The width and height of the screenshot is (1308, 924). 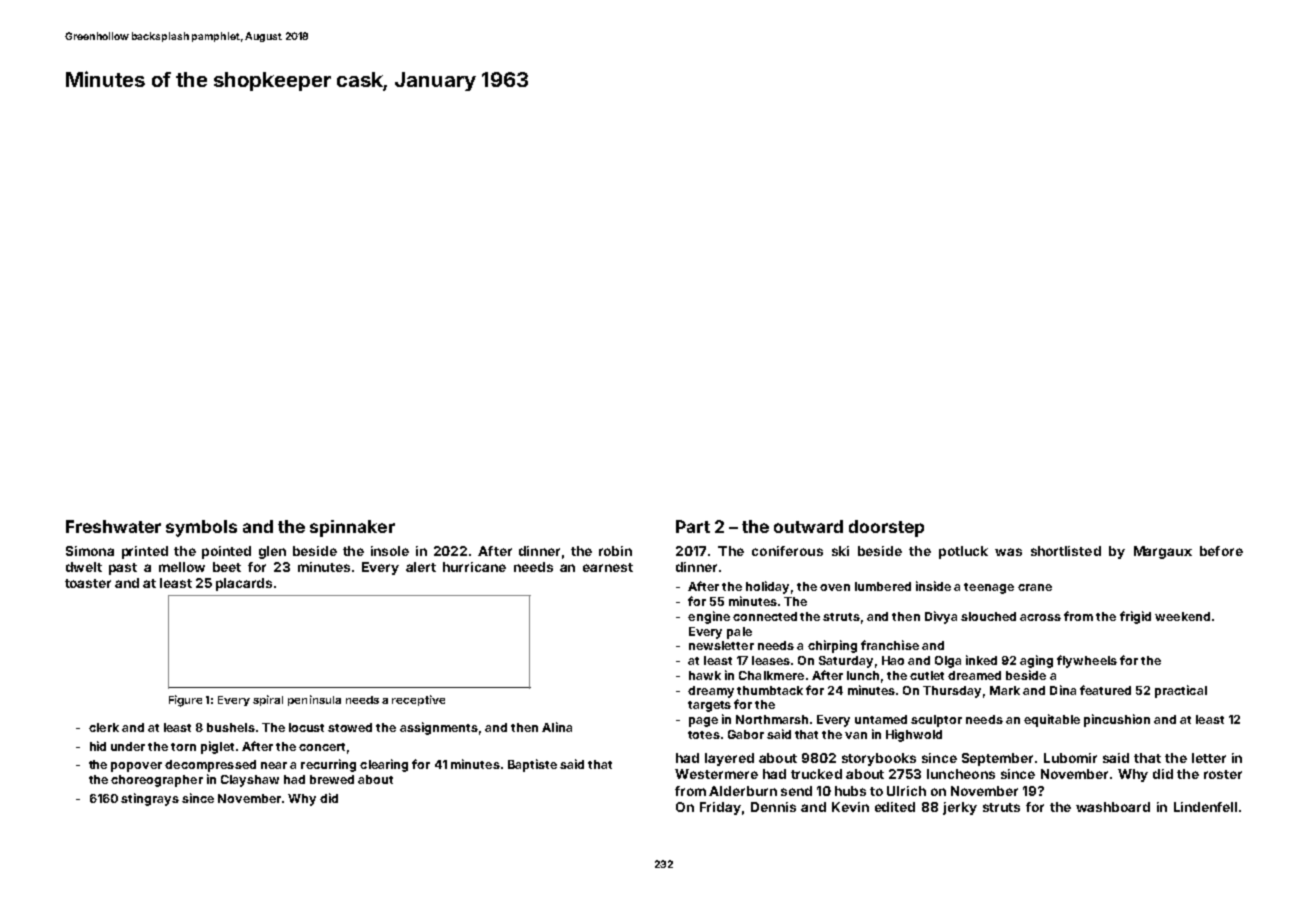 What do you see at coordinates (185, 701) in the screenshot?
I see `Figure` at bounding box center [185, 701].
